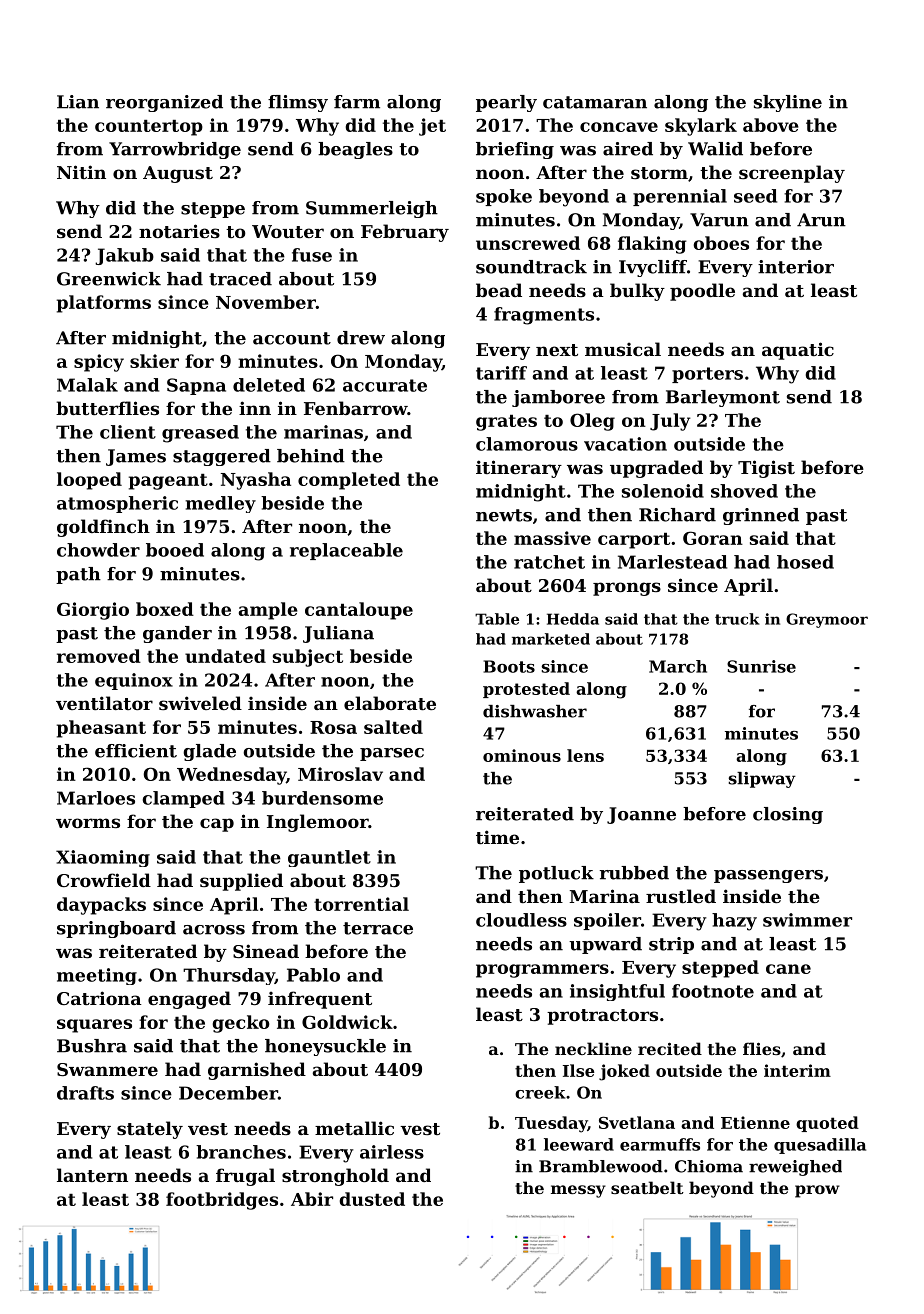 Image resolution: width=924 pixels, height=1314 pixels. What do you see at coordinates (222, 1201) in the document?
I see `footbridges` at bounding box center [222, 1201].
